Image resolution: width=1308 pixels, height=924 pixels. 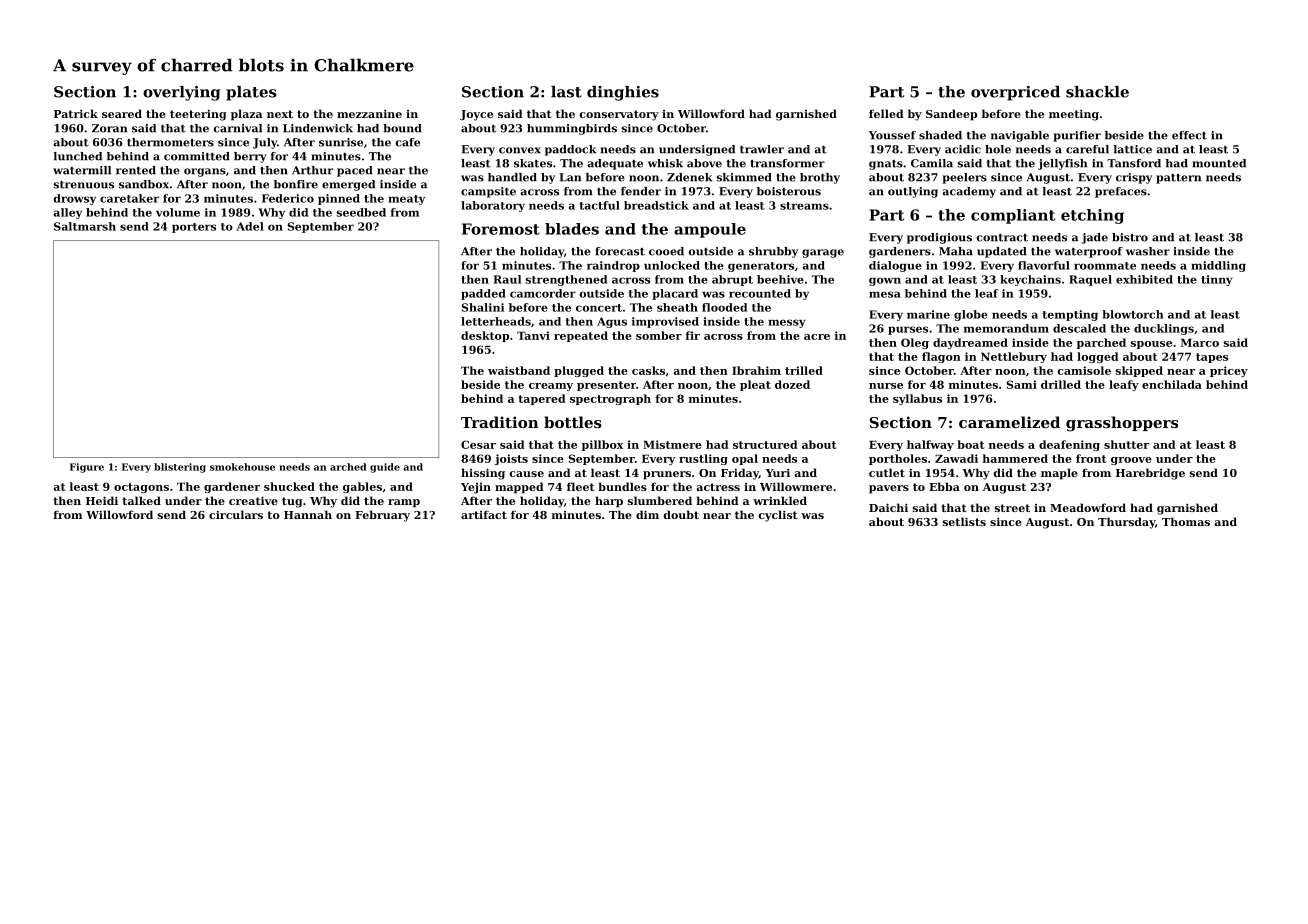 I want to click on Raul, so click(x=507, y=279).
